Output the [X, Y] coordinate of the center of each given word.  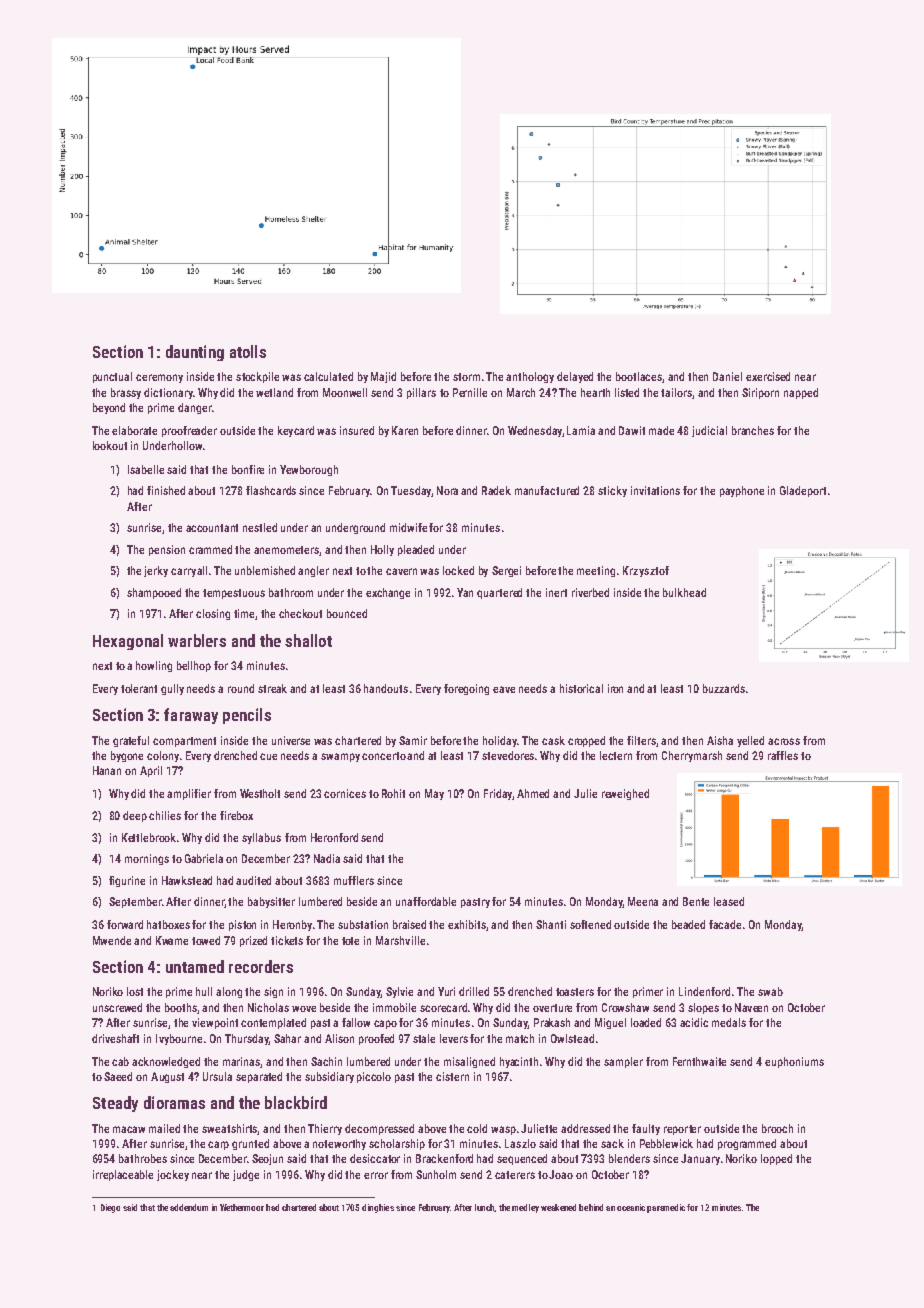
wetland [274, 392]
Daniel [727, 376]
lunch [484, 1207]
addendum [189, 1207]
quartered [499, 593]
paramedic [666, 1208]
